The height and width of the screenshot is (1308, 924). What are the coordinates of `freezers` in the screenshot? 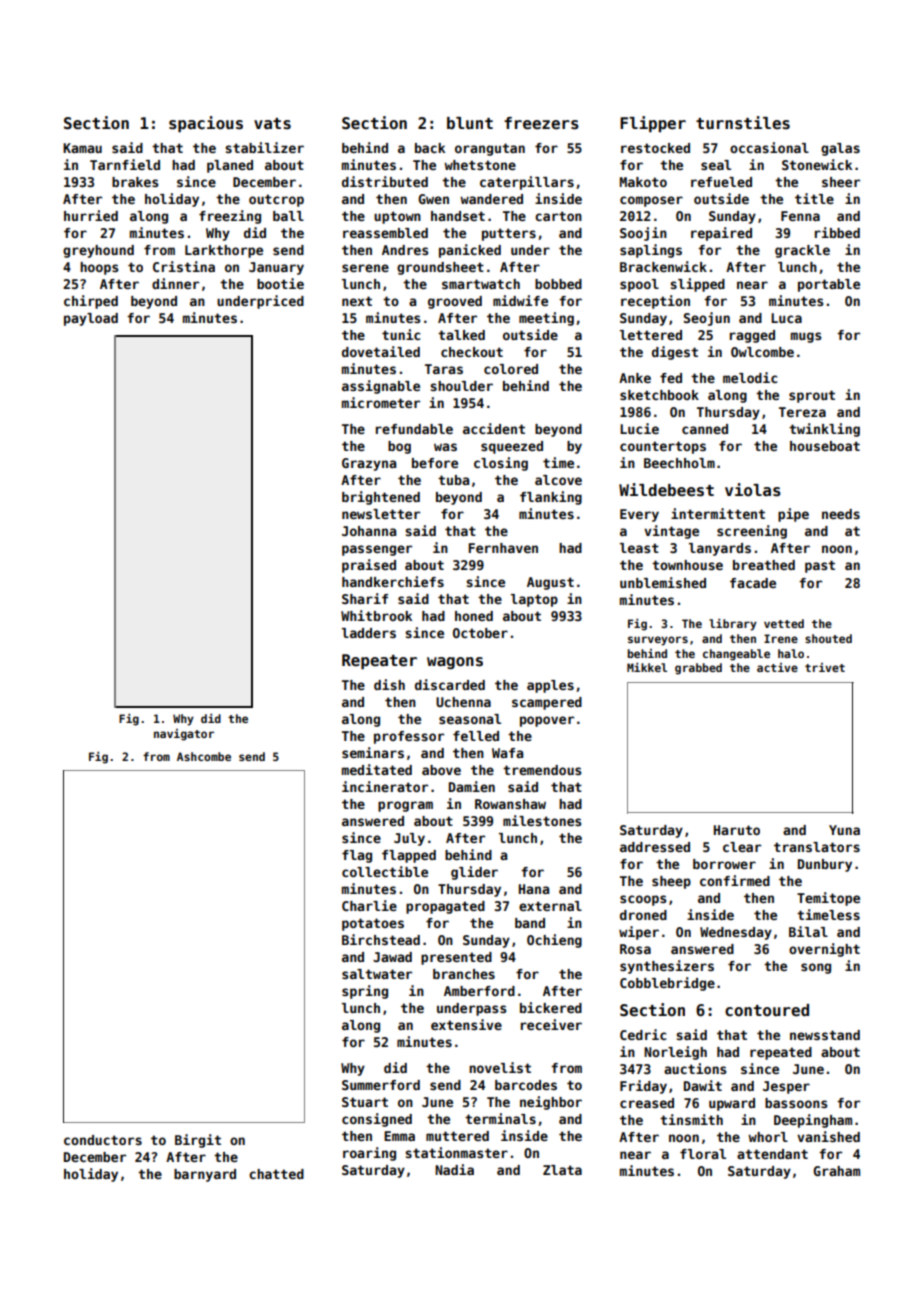 It's located at (541, 123).
